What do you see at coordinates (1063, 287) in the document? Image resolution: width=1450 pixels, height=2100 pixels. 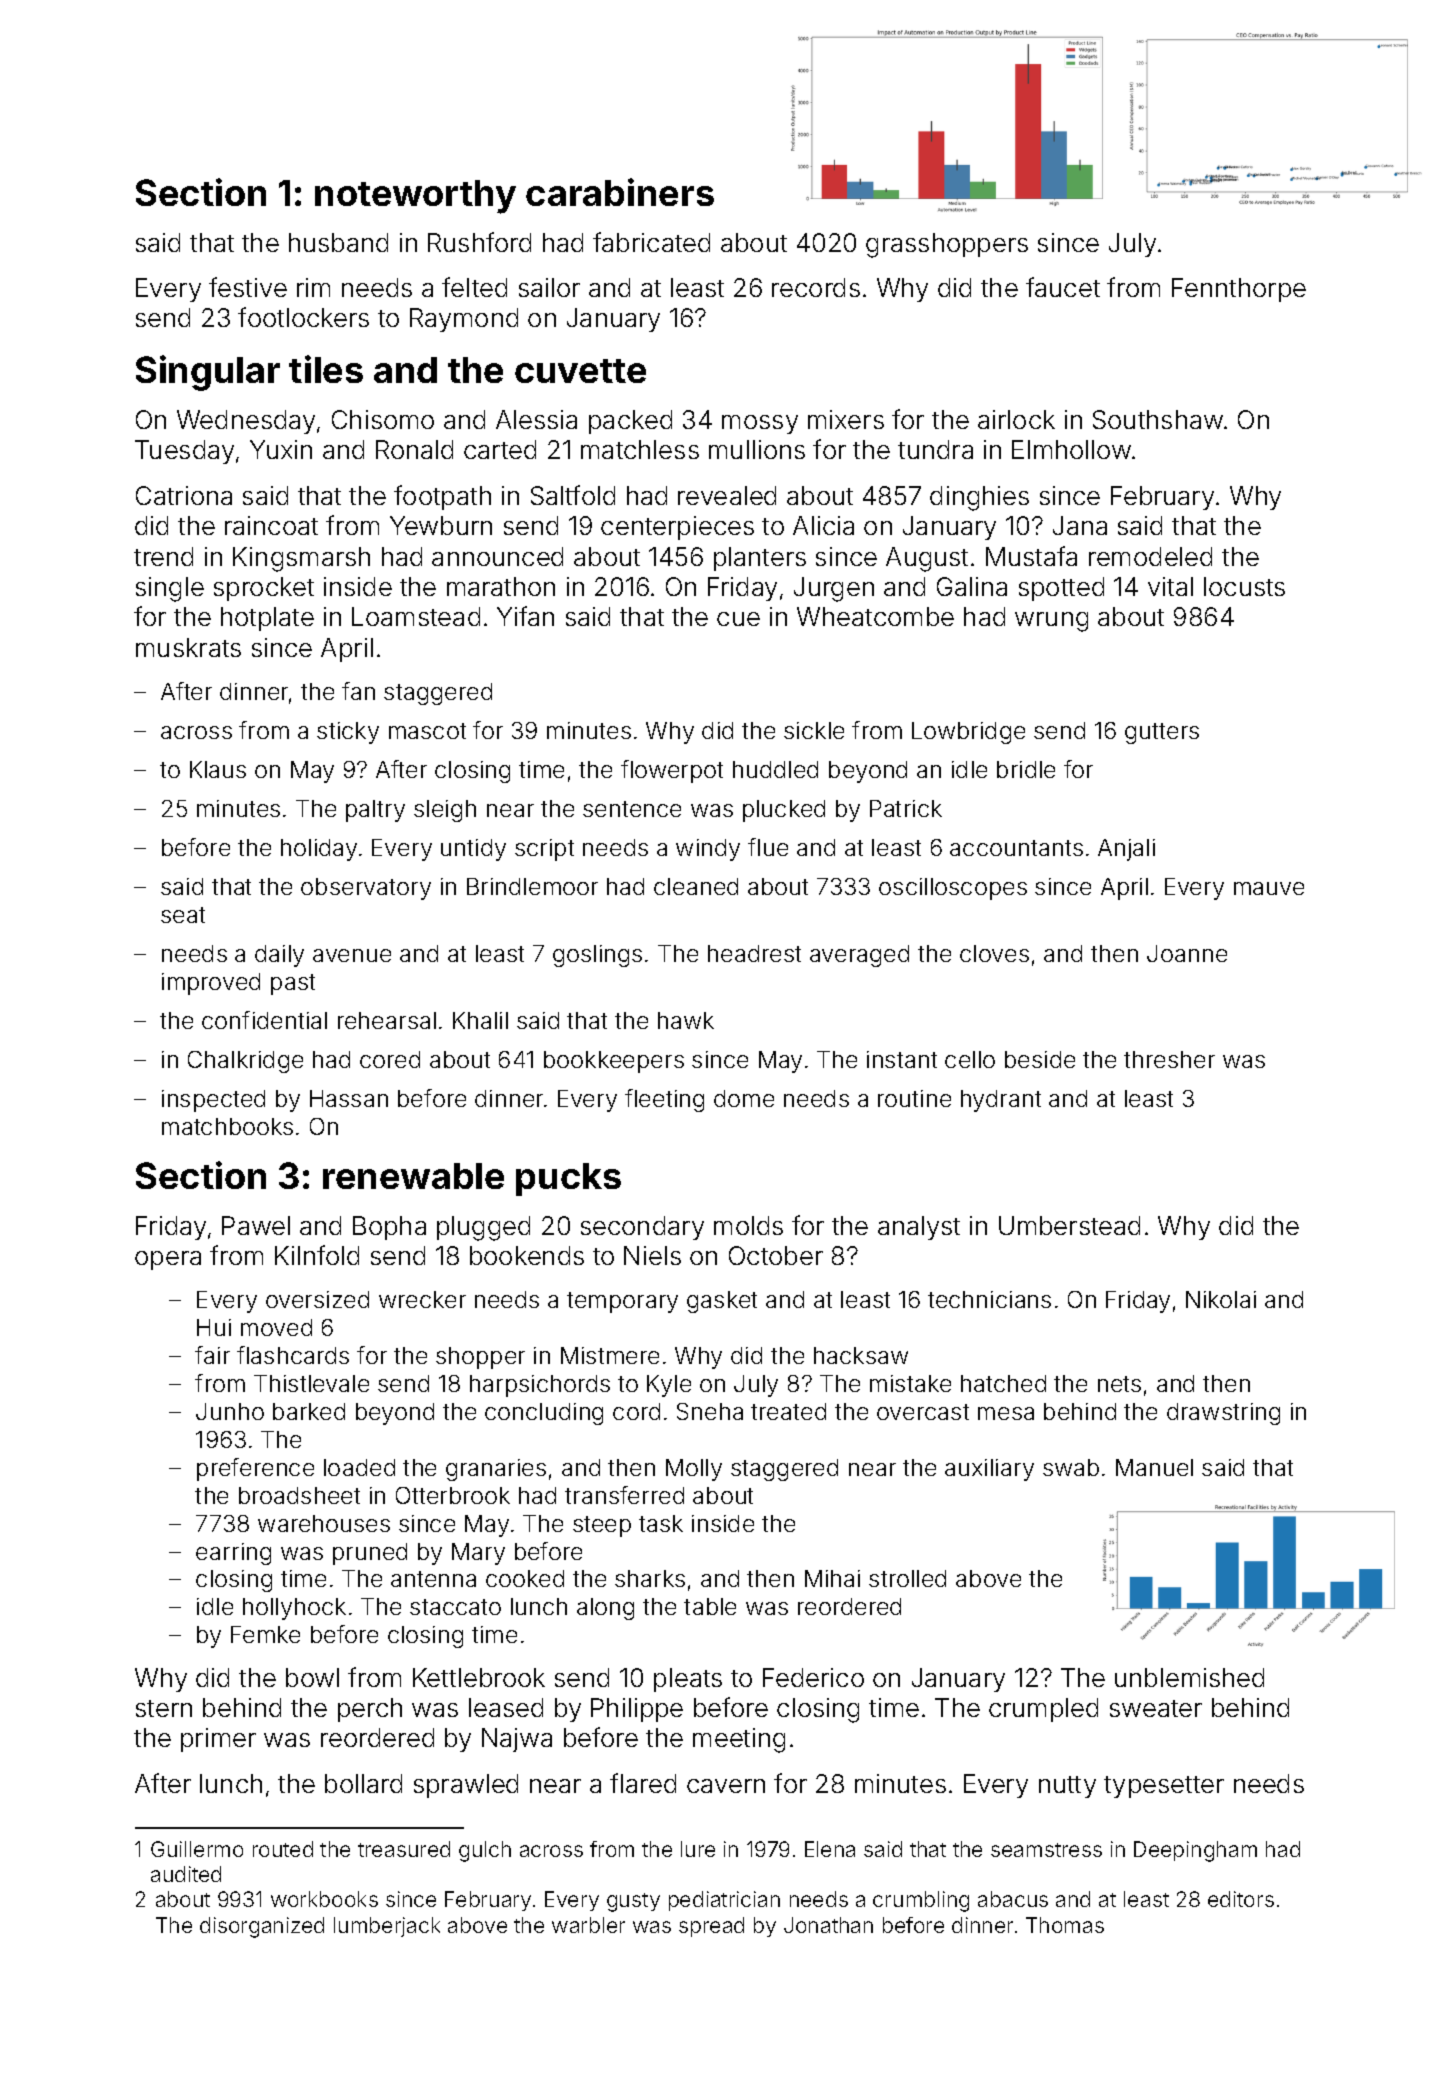 I see `faucet` at bounding box center [1063, 287].
